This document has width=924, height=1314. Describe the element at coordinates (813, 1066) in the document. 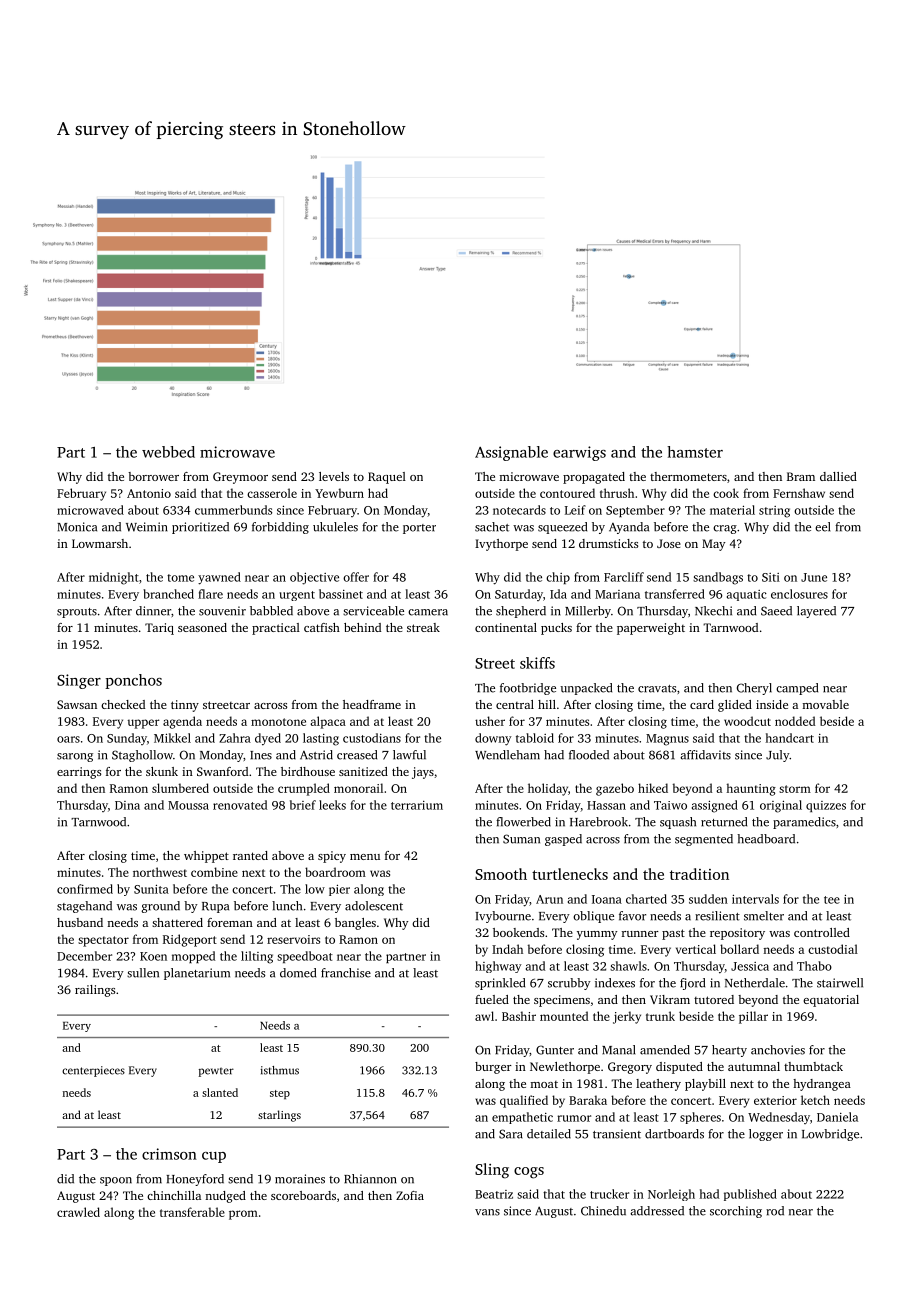

I see `thumbtack` at that location.
